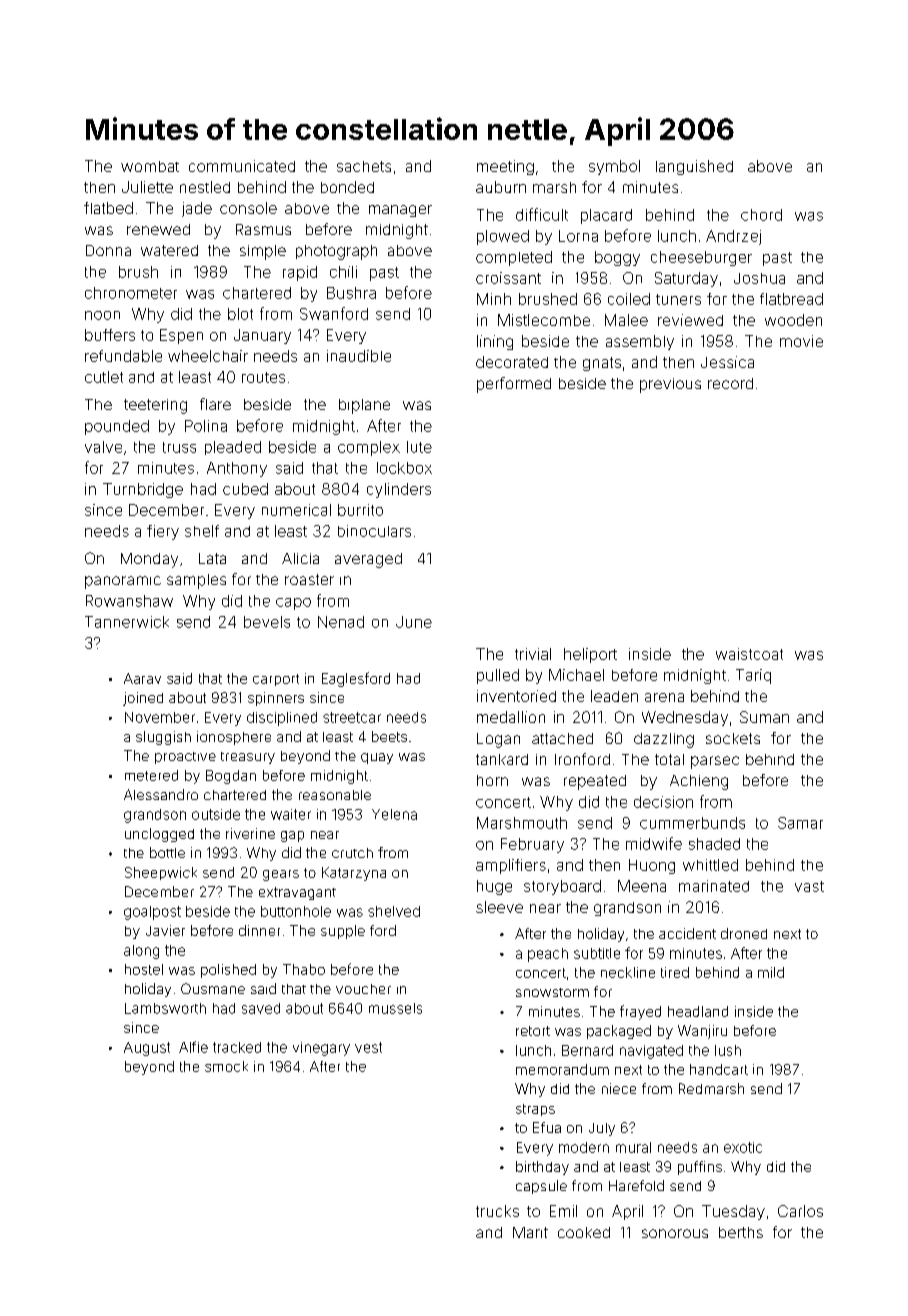  Describe the element at coordinates (300, 273) in the screenshot. I see `rapid` at that location.
